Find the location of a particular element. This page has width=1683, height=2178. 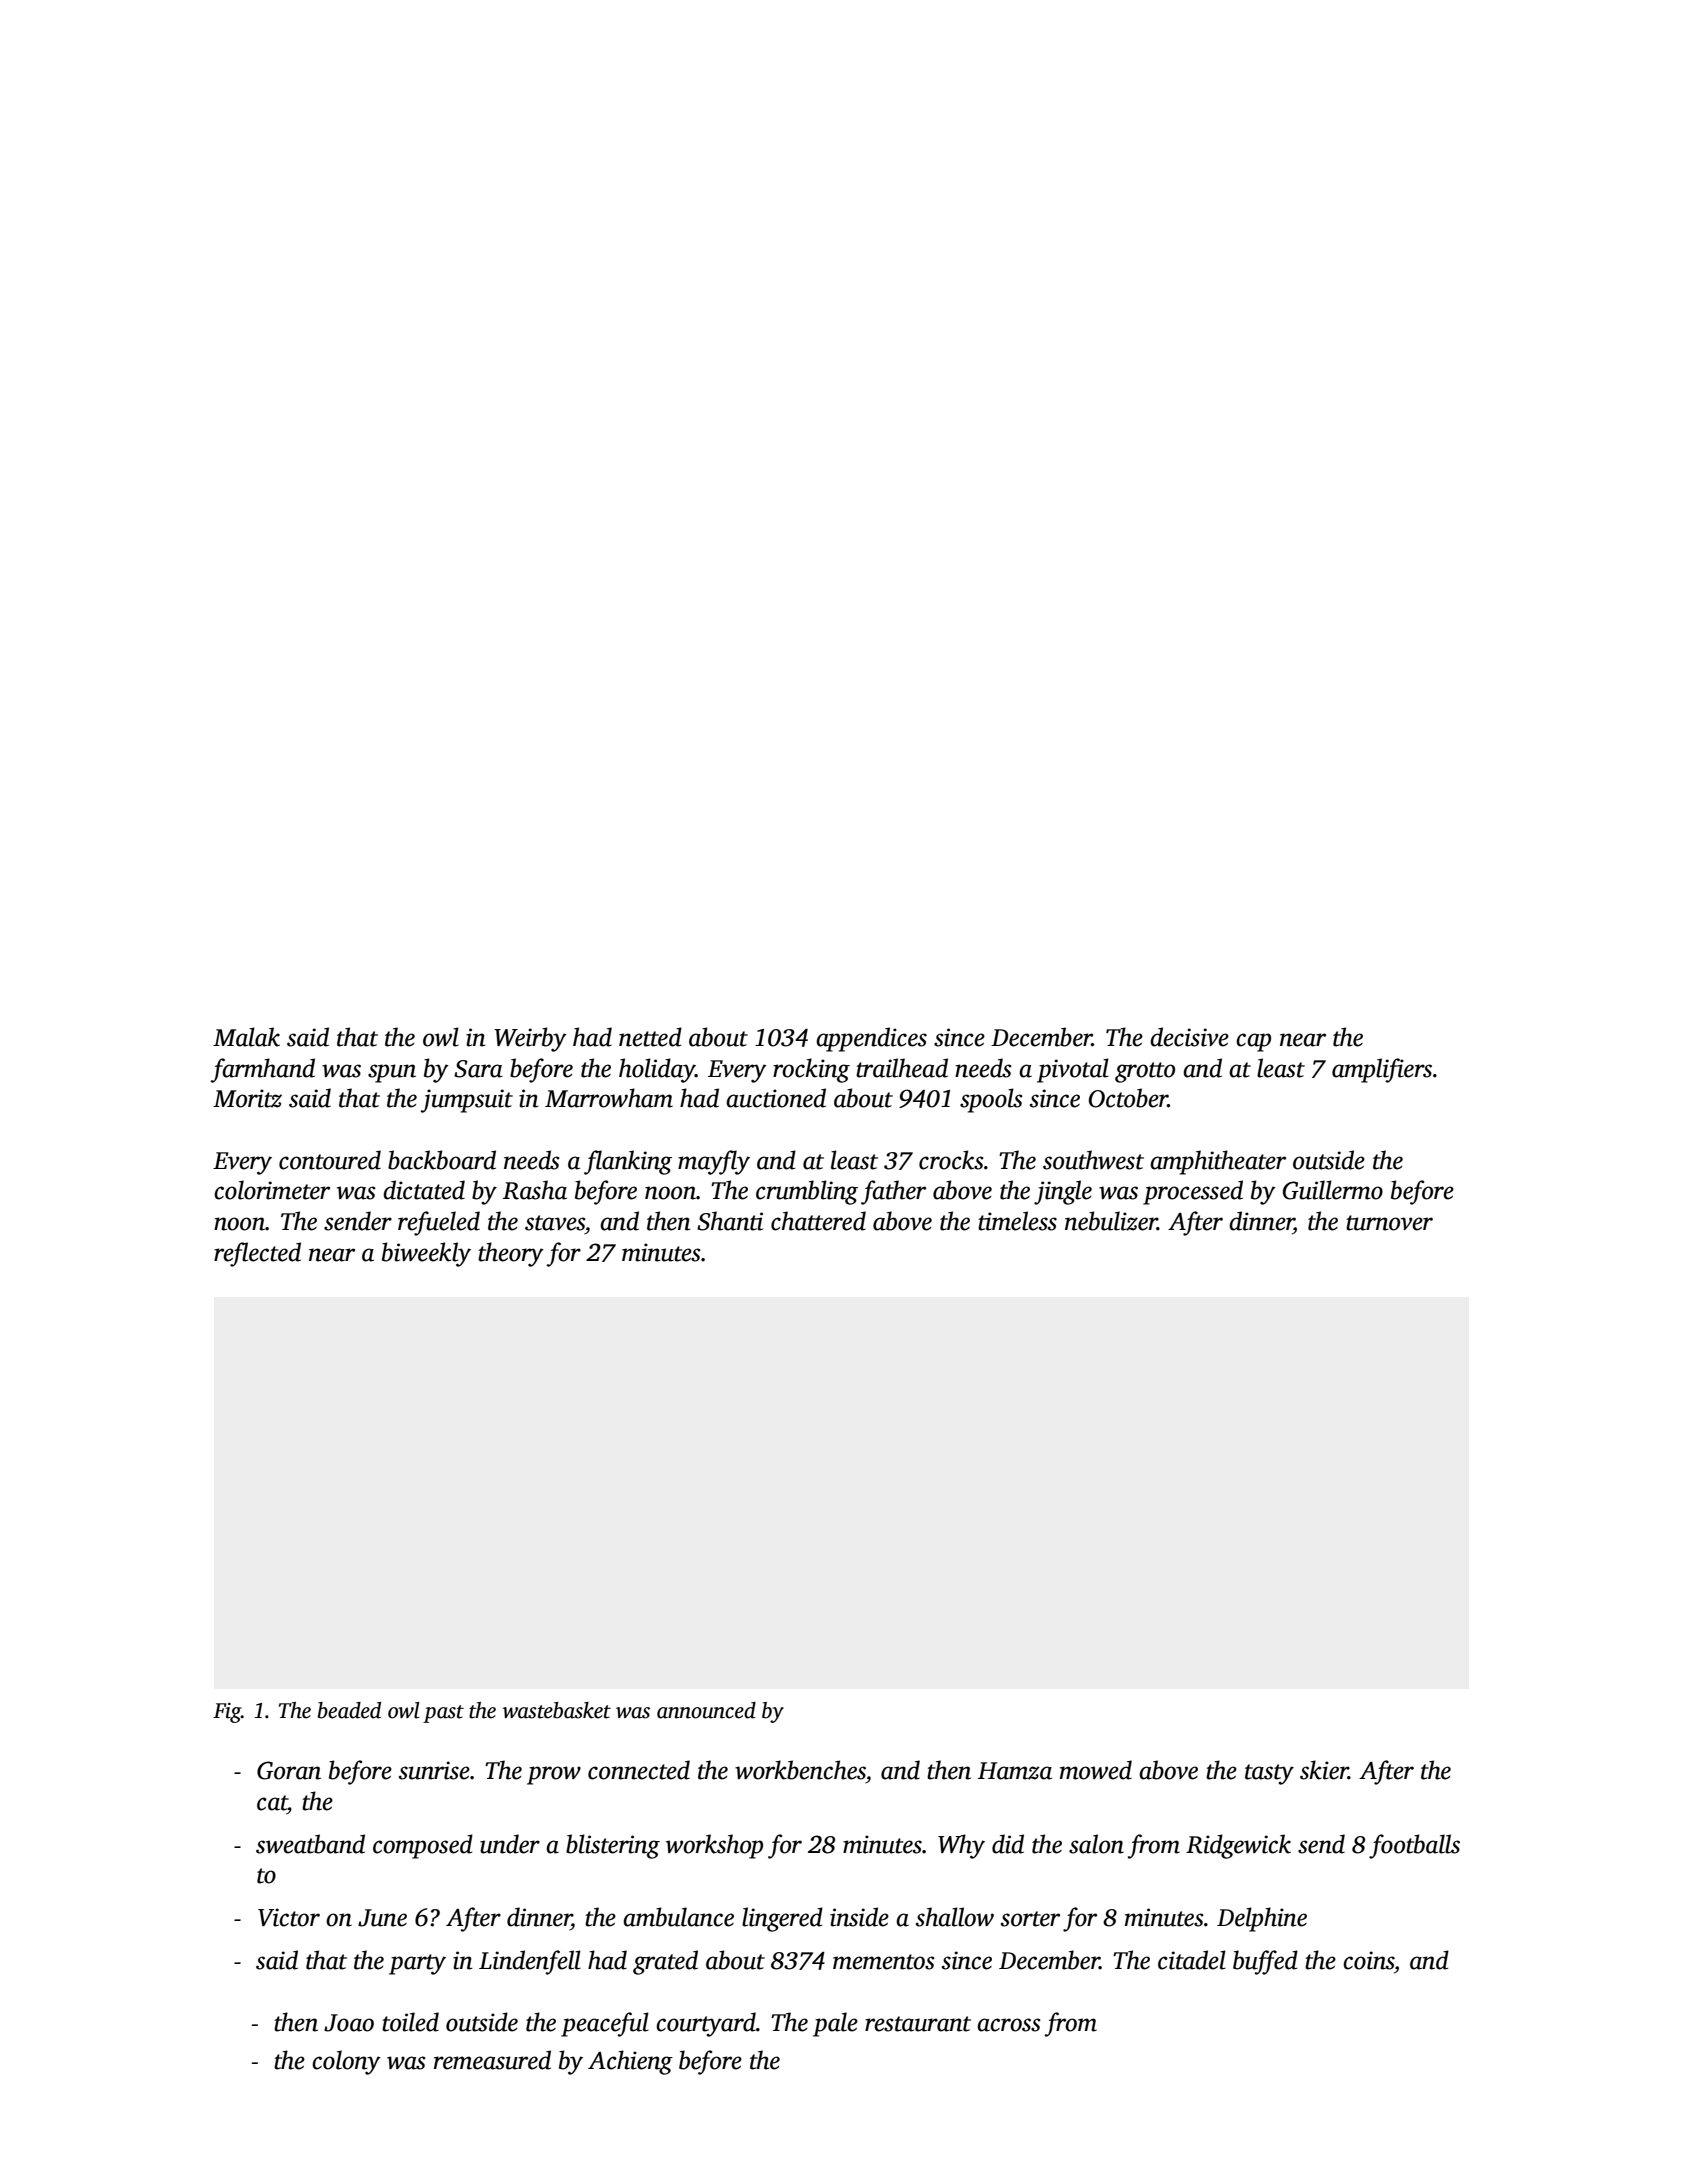

sunrise is located at coordinates (434, 1770).
